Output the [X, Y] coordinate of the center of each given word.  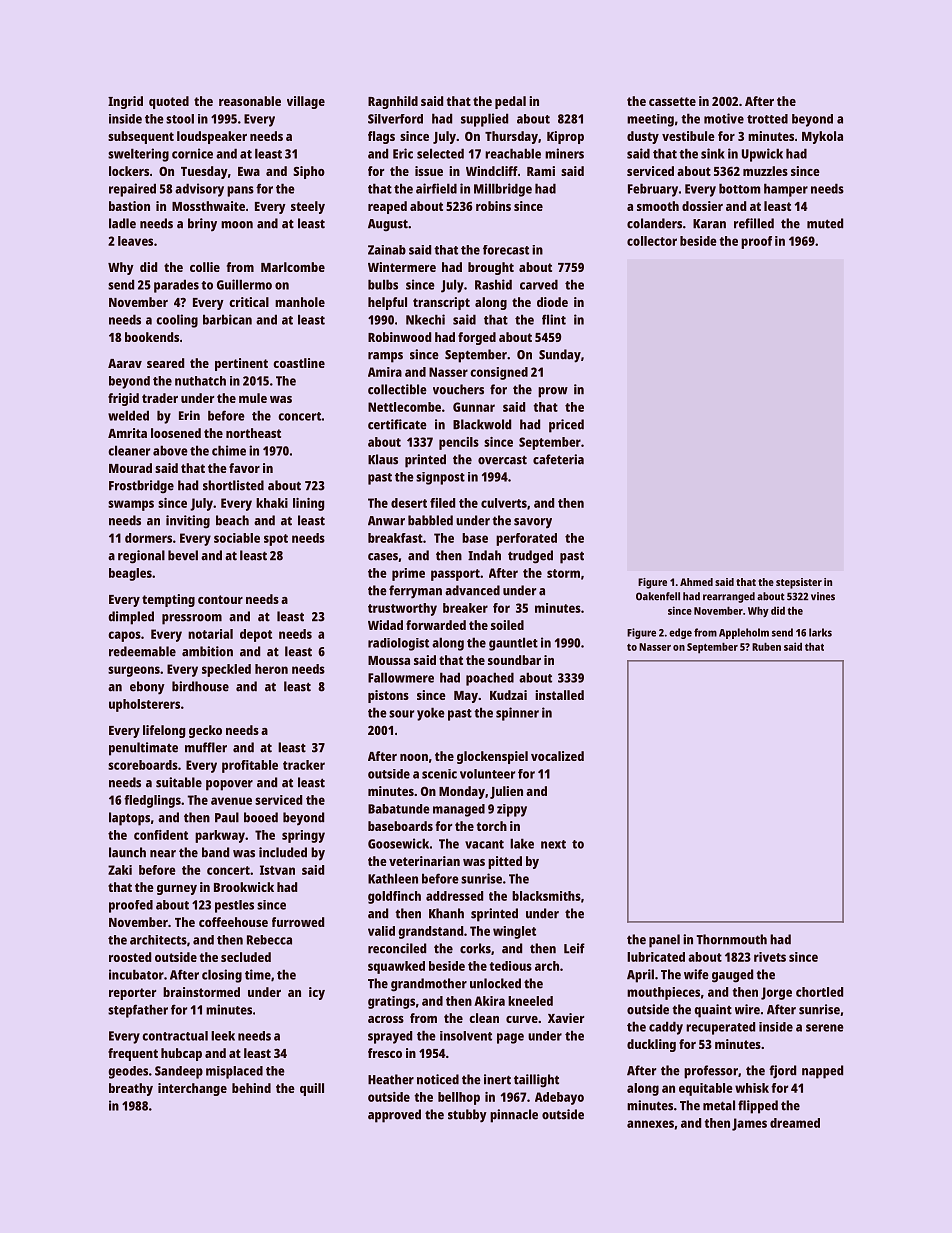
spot [276, 540]
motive [724, 118]
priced [566, 426]
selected [440, 153]
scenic [439, 774]
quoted [169, 102]
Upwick [762, 155]
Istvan [277, 870]
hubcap [181, 1054]
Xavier [566, 1018]
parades [176, 286]
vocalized [557, 756]
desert [409, 503]
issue [429, 171]
